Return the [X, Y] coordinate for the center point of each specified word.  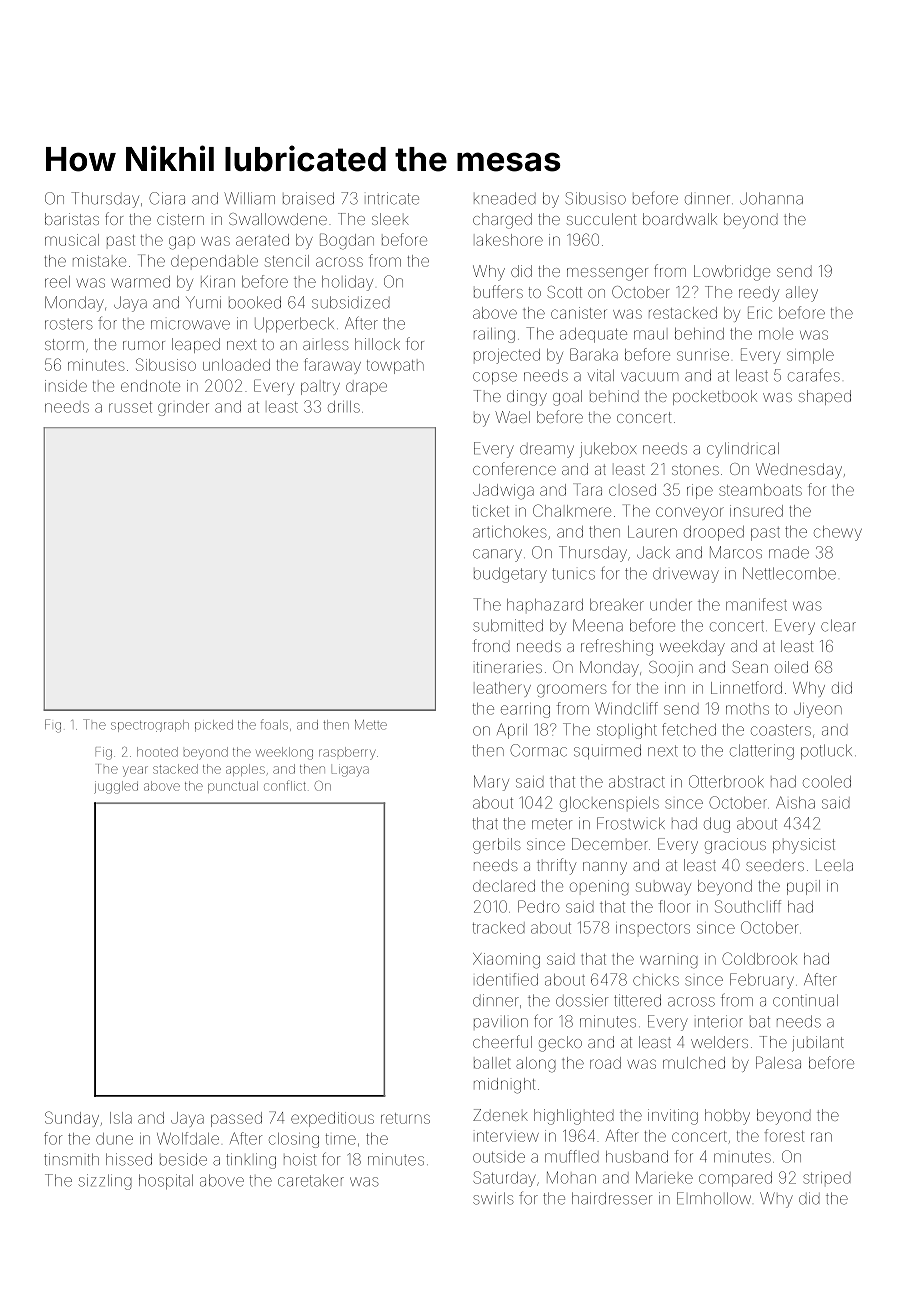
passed [236, 1119]
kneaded [505, 198]
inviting [673, 1117]
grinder [183, 408]
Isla [121, 1118]
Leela [834, 865]
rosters [69, 324]
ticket [491, 511]
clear [838, 625]
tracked [498, 928]
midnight [504, 1086]
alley [802, 294]
